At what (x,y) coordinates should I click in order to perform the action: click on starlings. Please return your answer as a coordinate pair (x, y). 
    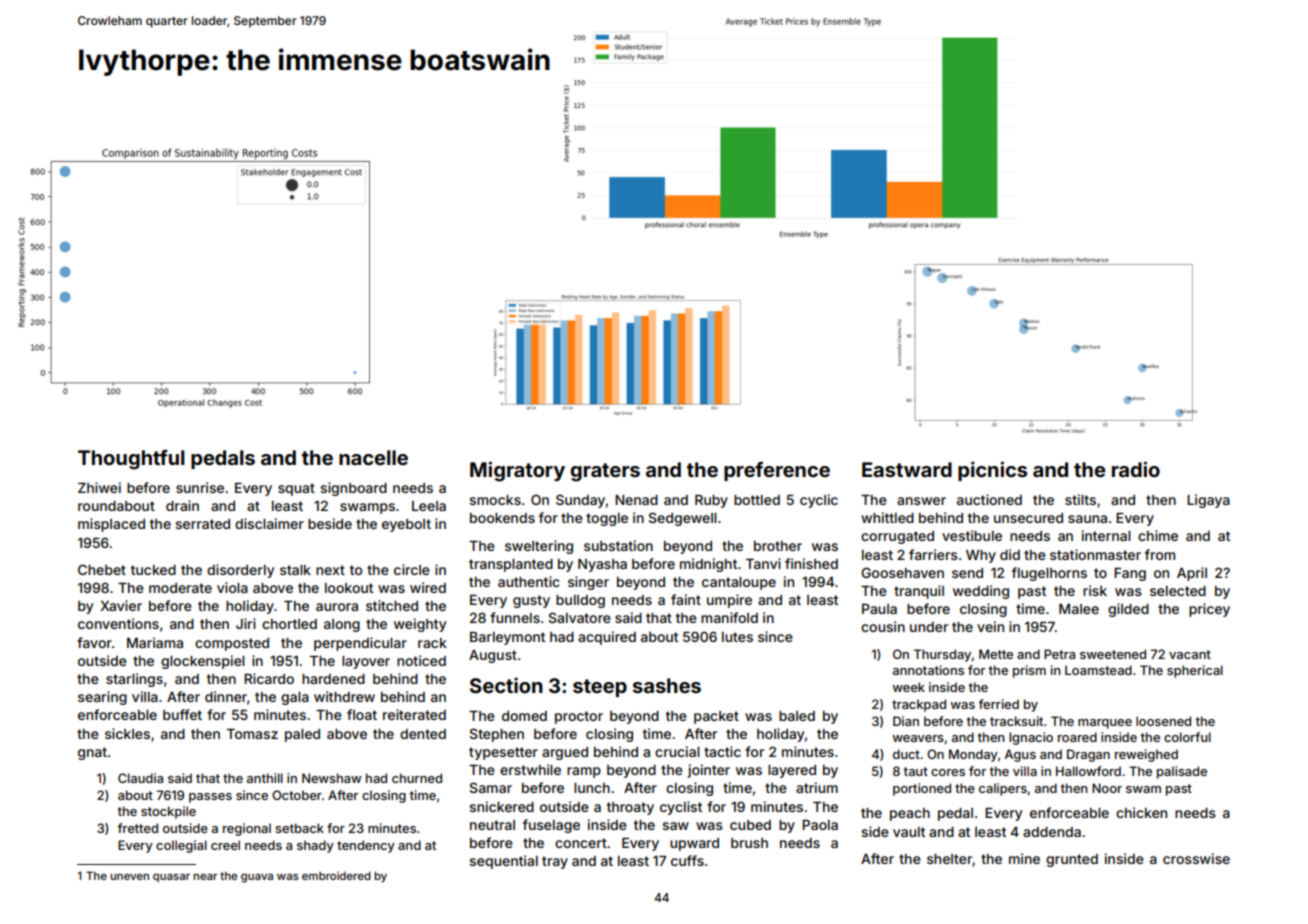
    Looking at the image, I should click on (134, 680).
